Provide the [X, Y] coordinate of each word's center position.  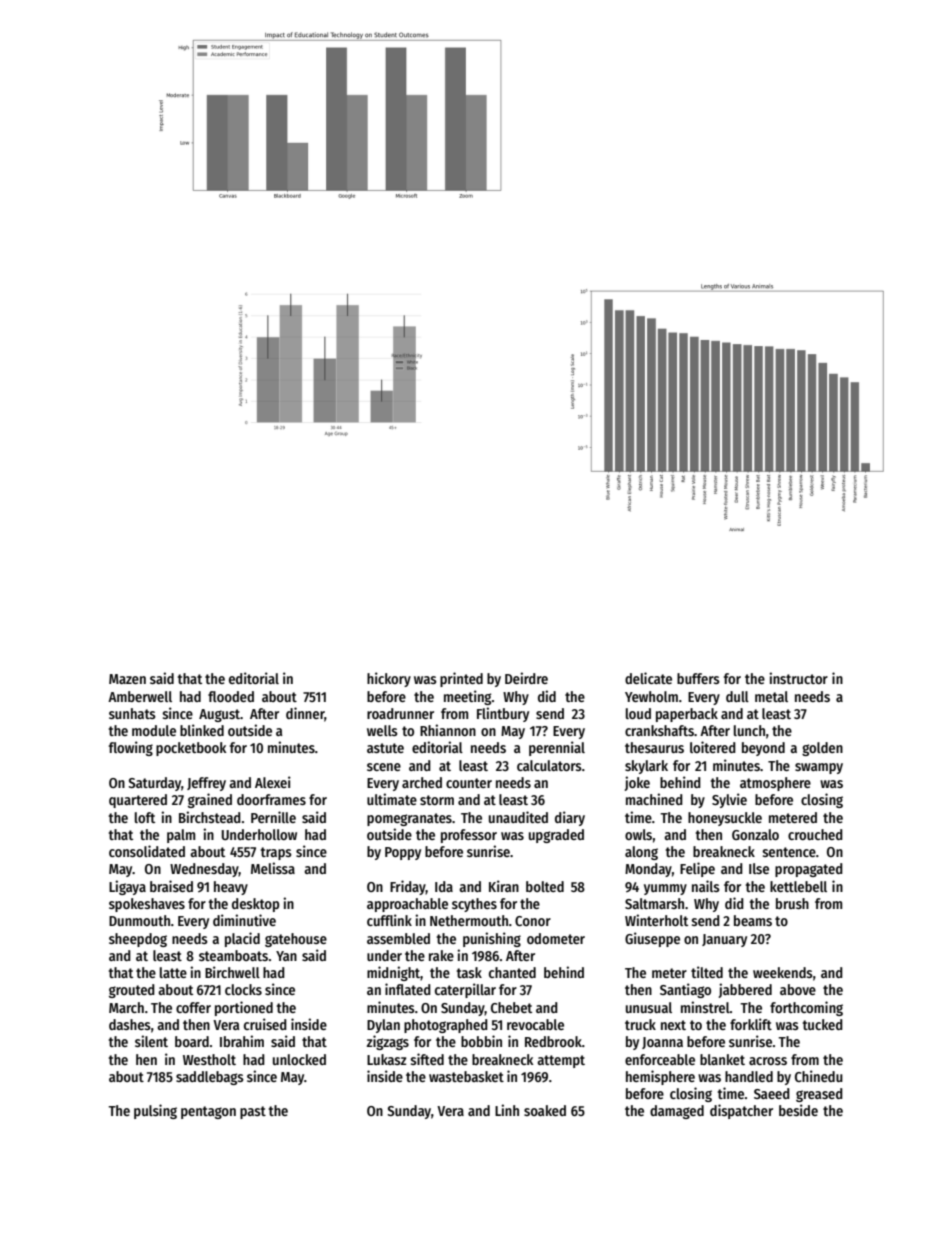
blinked [202, 730]
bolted [545, 886]
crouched [815, 834]
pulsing [155, 1111]
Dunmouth [139, 920]
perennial [557, 748]
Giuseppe [652, 939]
